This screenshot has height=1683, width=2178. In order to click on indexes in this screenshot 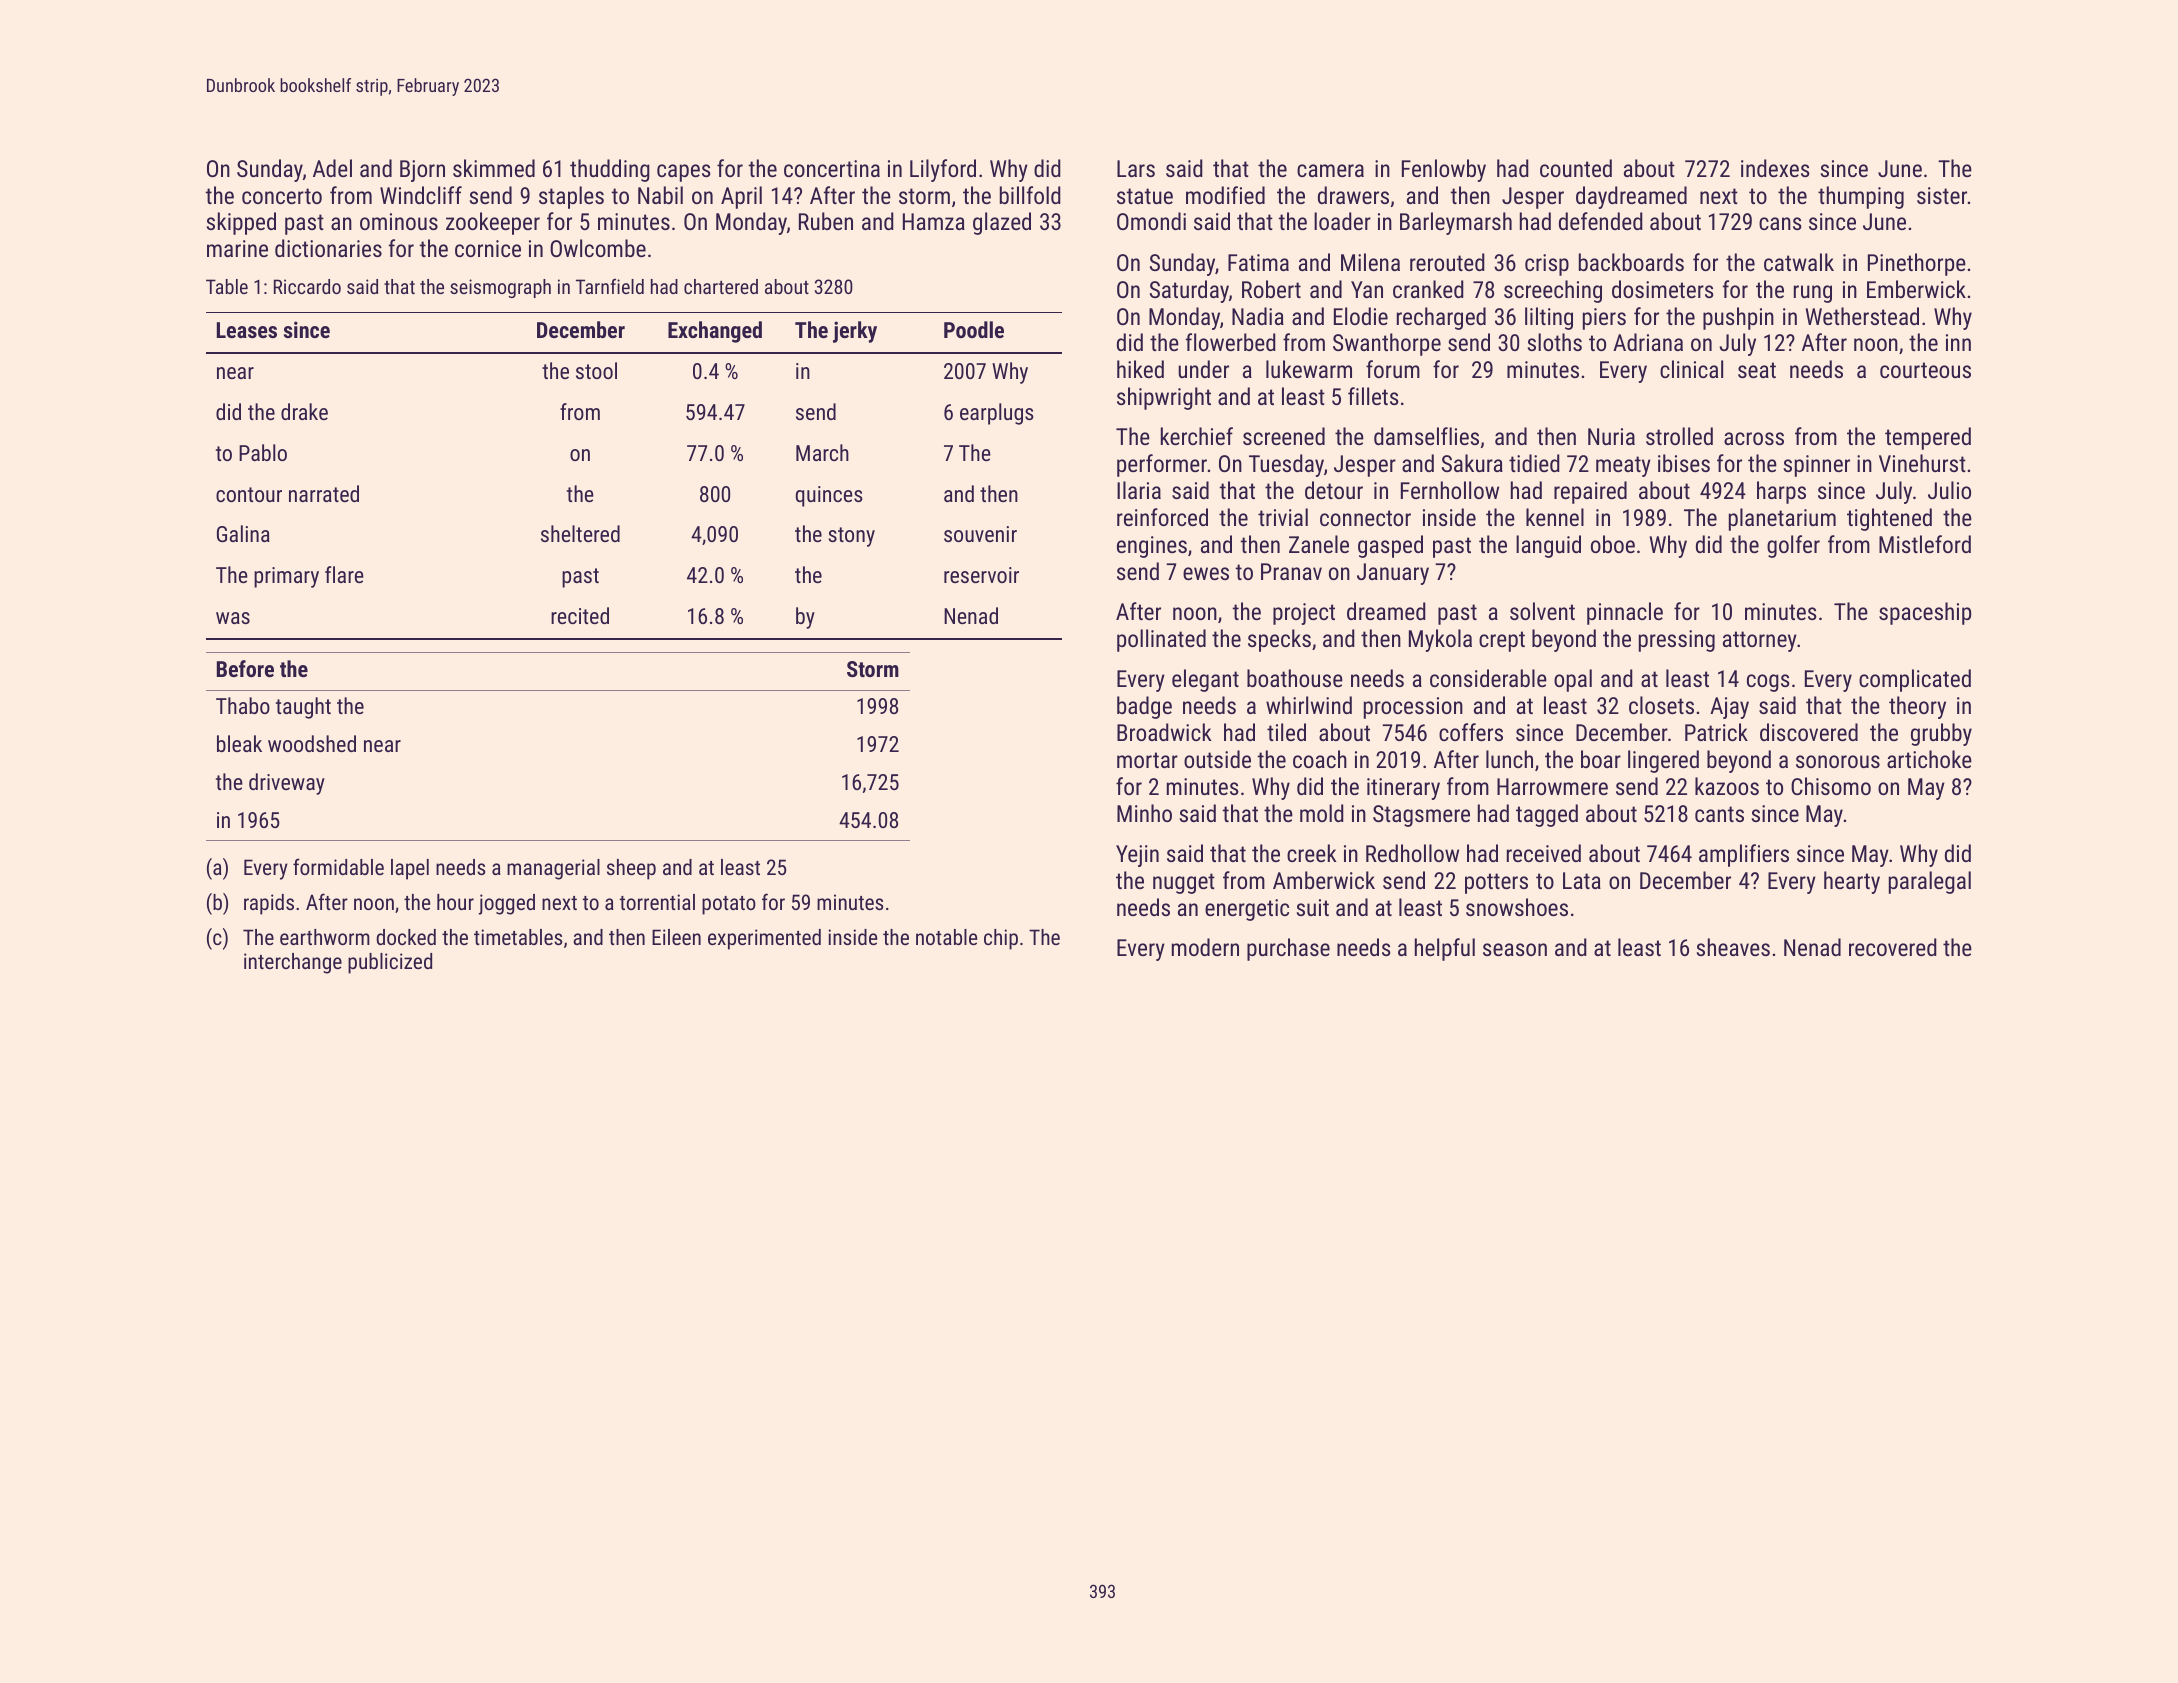, I will do `click(1775, 168)`.
